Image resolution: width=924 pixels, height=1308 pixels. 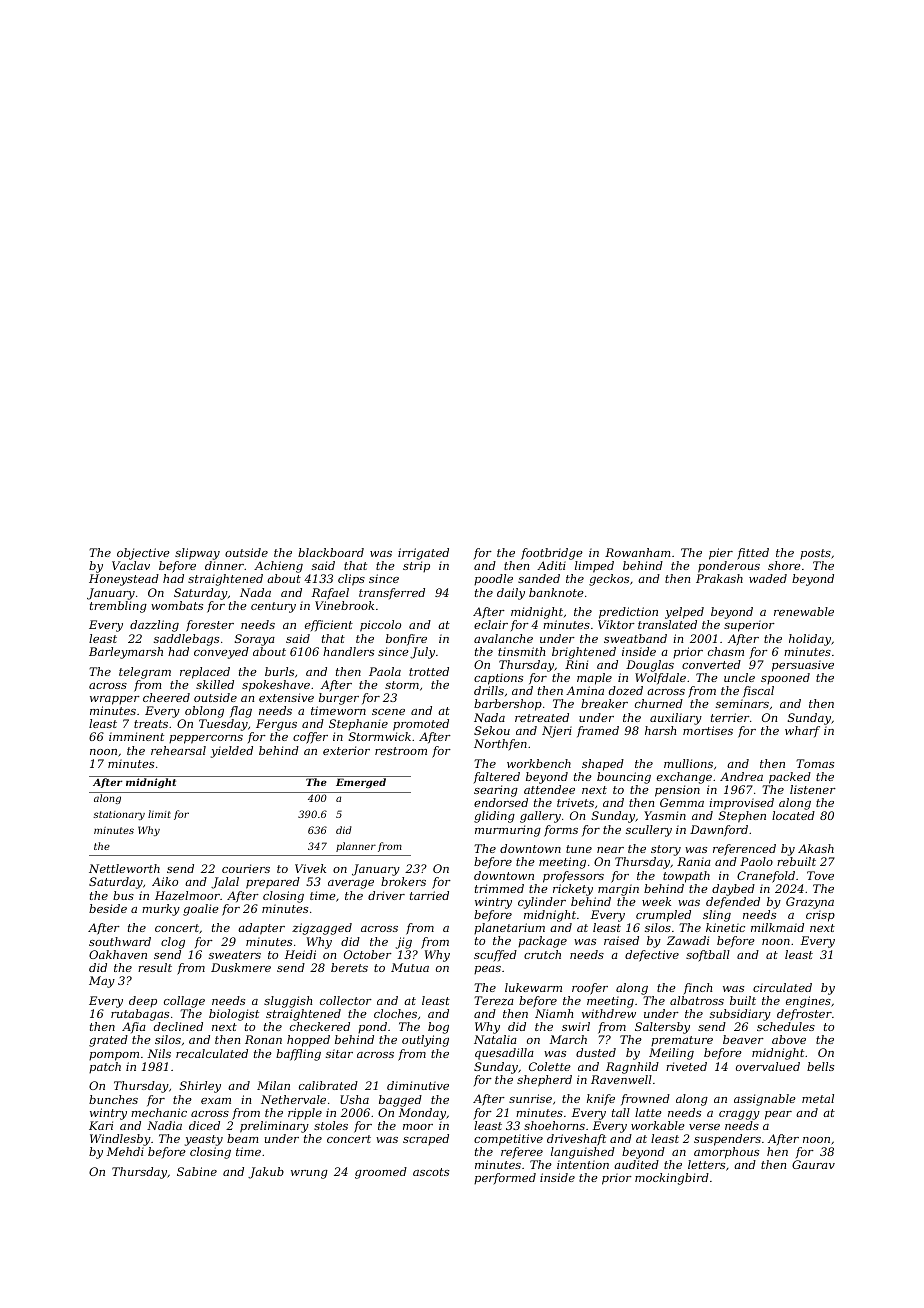 I want to click on Sabine, so click(x=197, y=1171).
